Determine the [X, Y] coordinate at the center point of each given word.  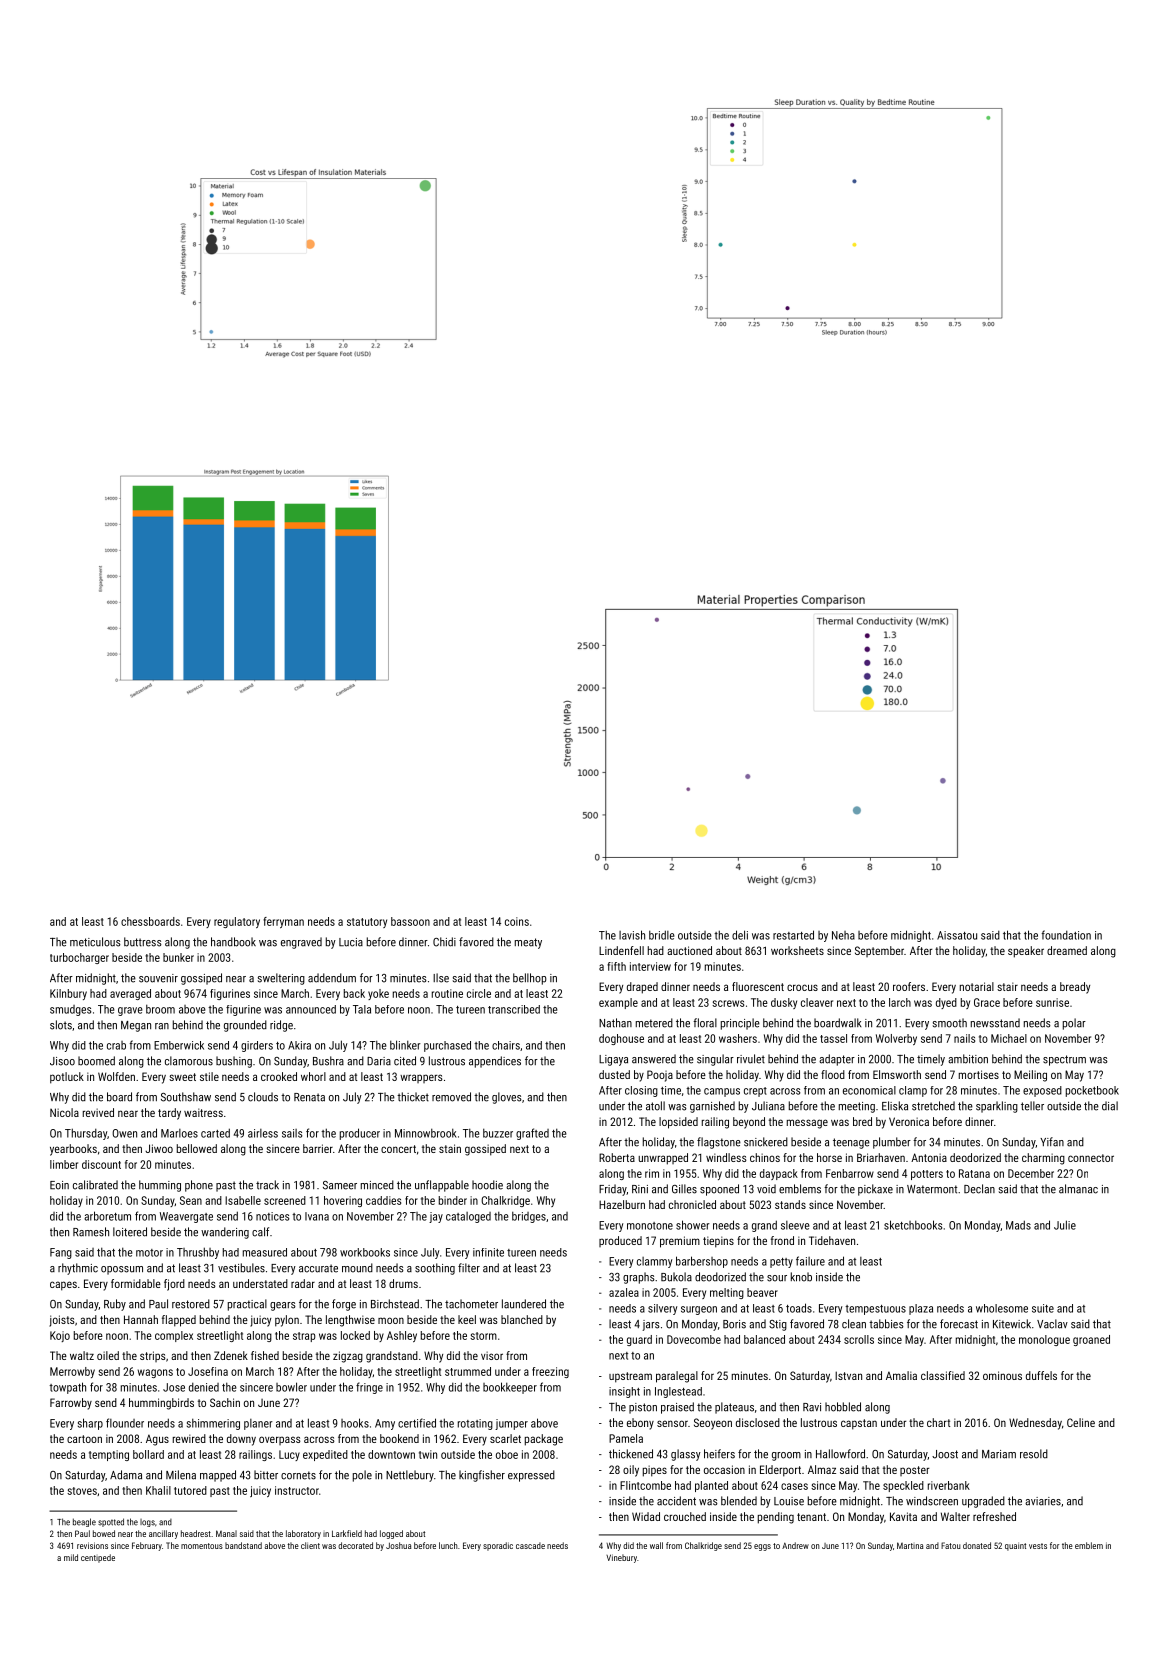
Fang [61, 1253]
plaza [921, 1309]
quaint [1015, 1546]
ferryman [283, 922]
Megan [136, 1026]
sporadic [498, 1546]
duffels [1041, 1375]
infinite [488, 1252]
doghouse [621, 1039]
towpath [67, 1388]
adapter [837, 1060]
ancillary [163, 1534]
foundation [1066, 935]
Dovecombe [694, 1339]
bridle [662, 935]
